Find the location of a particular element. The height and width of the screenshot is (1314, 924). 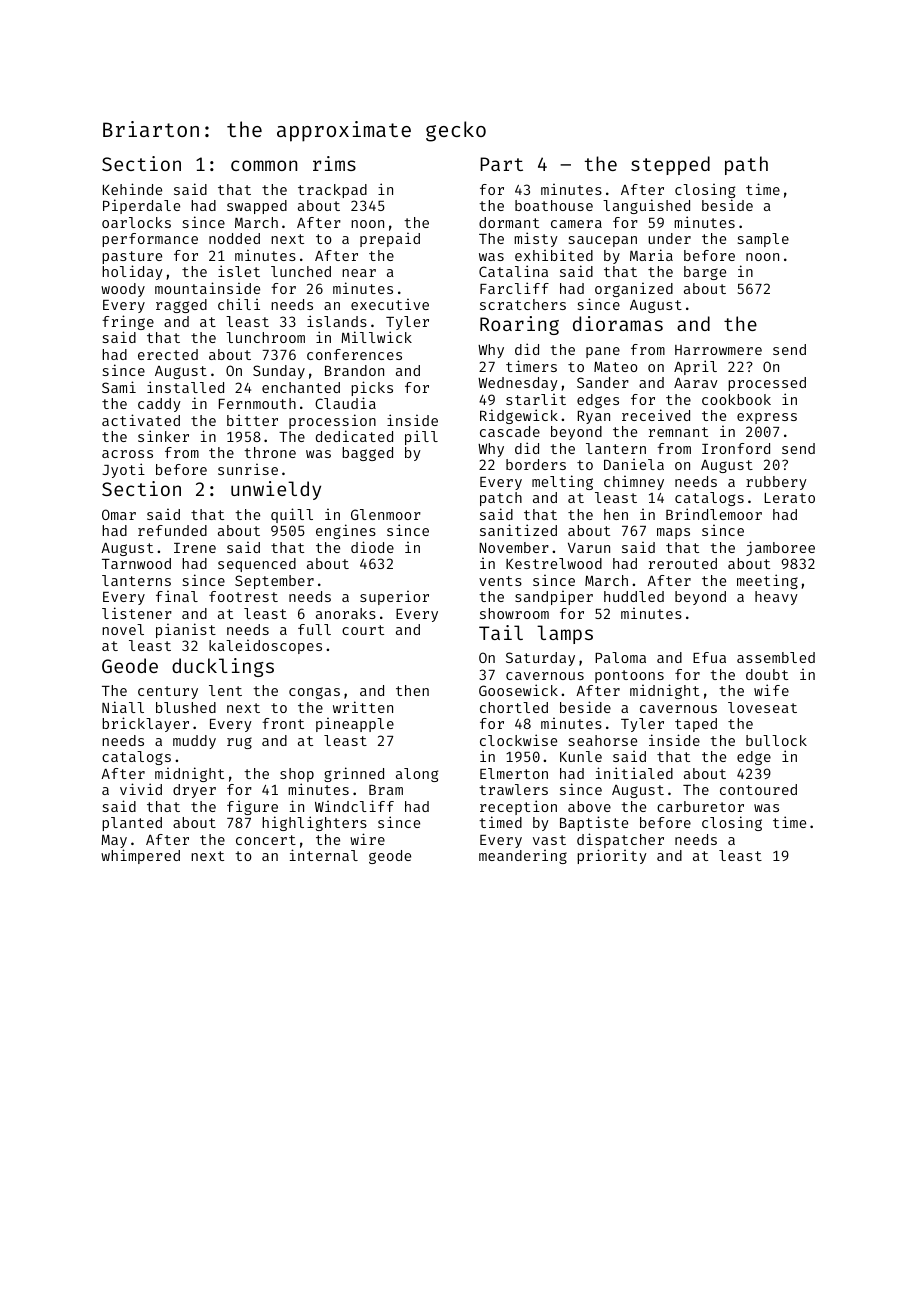

received is located at coordinates (656, 415).
